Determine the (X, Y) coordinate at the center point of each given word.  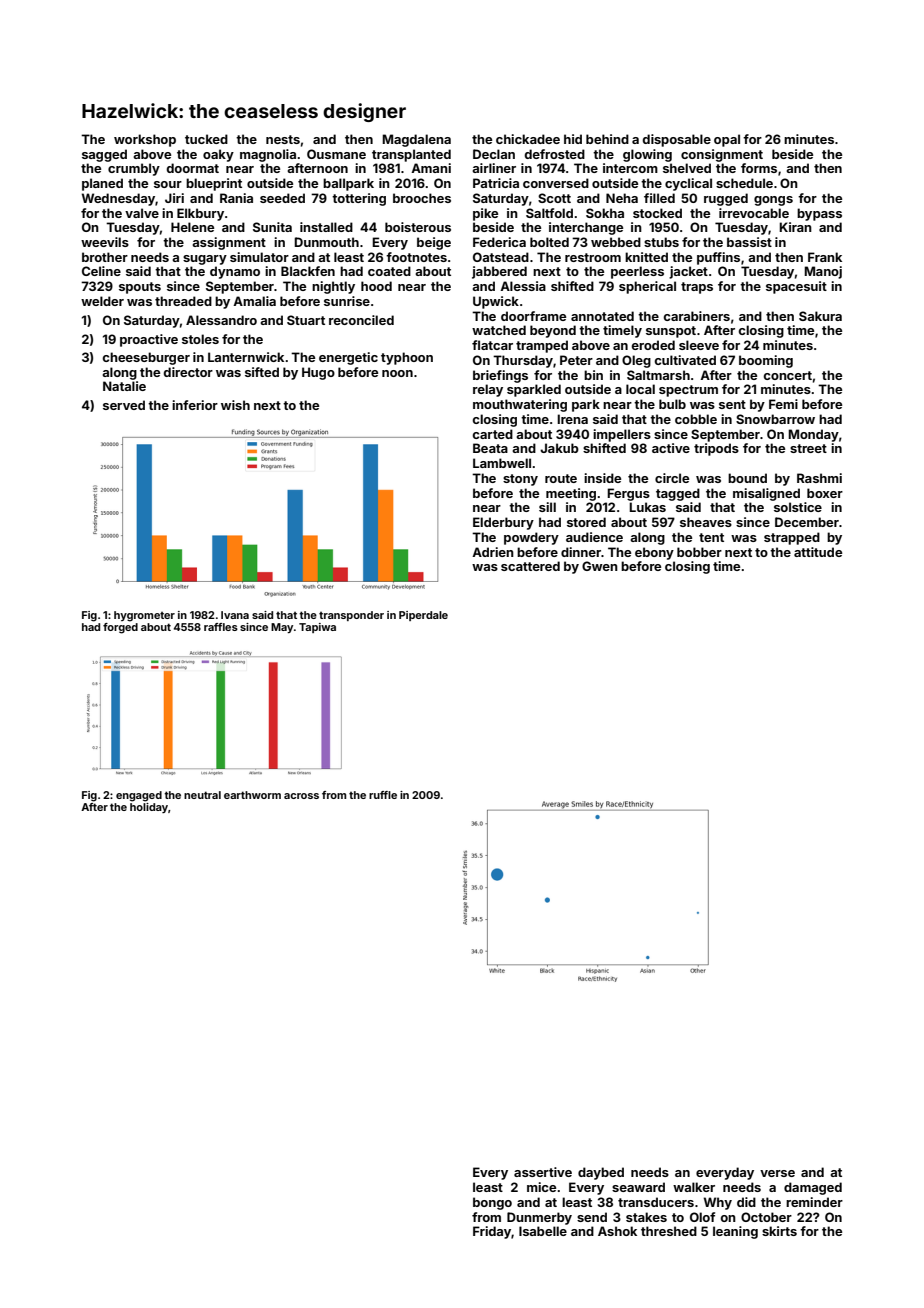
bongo (492, 1203)
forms (759, 168)
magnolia (268, 155)
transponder (351, 616)
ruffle (383, 795)
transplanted (411, 155)
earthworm (252, 795)
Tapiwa (317, 628)
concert (787, 375)
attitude (818, 552)
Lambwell (502, 463)
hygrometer (144, 616)
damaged (813, 1188)
